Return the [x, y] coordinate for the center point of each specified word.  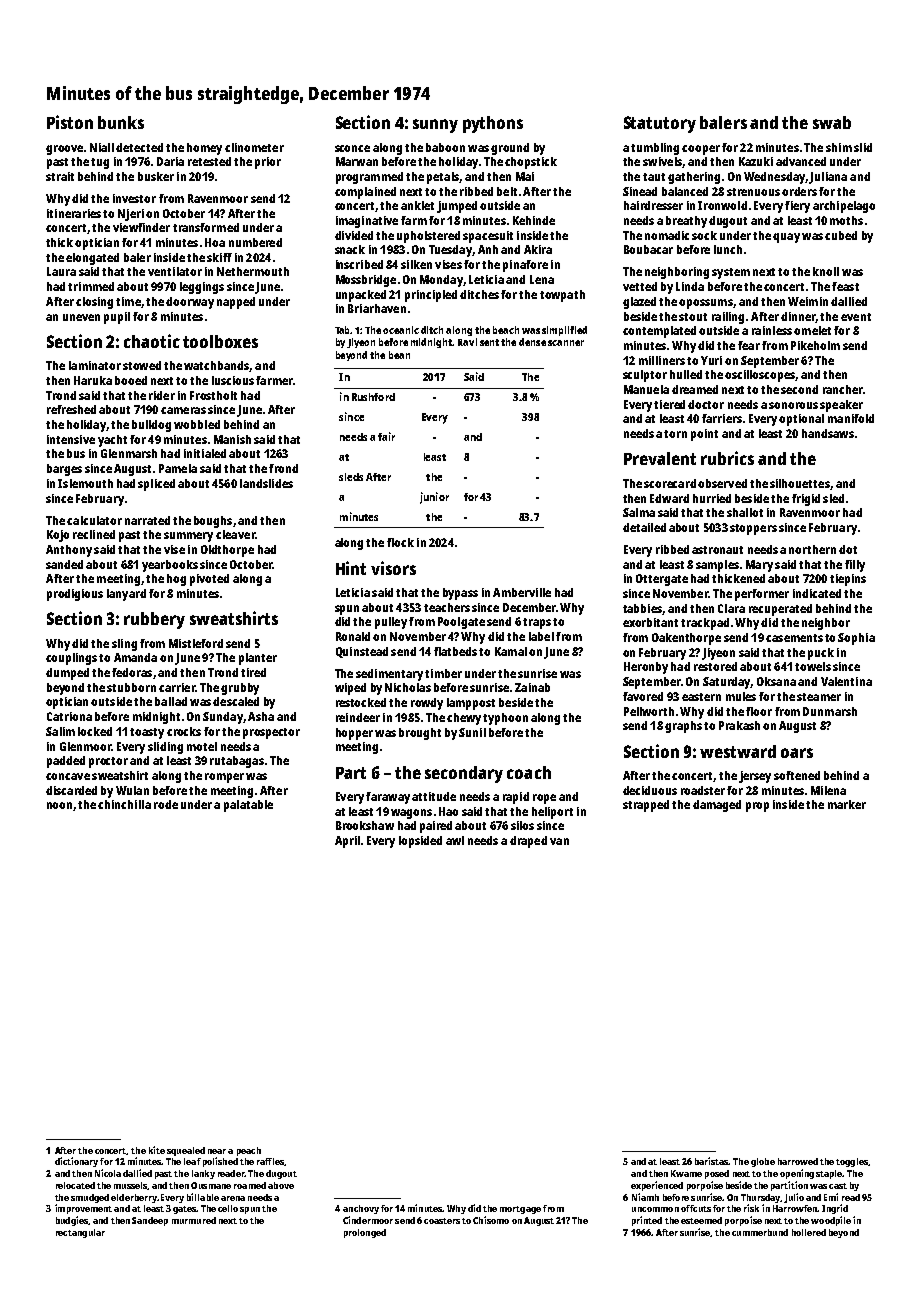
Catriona [69, 716]
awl [455, 840]
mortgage [520, 1210]
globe [763, 1162]
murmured [194, 1220]
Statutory [660, 124]
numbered [255, 242]
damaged [717, 806]
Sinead [640, 191]
